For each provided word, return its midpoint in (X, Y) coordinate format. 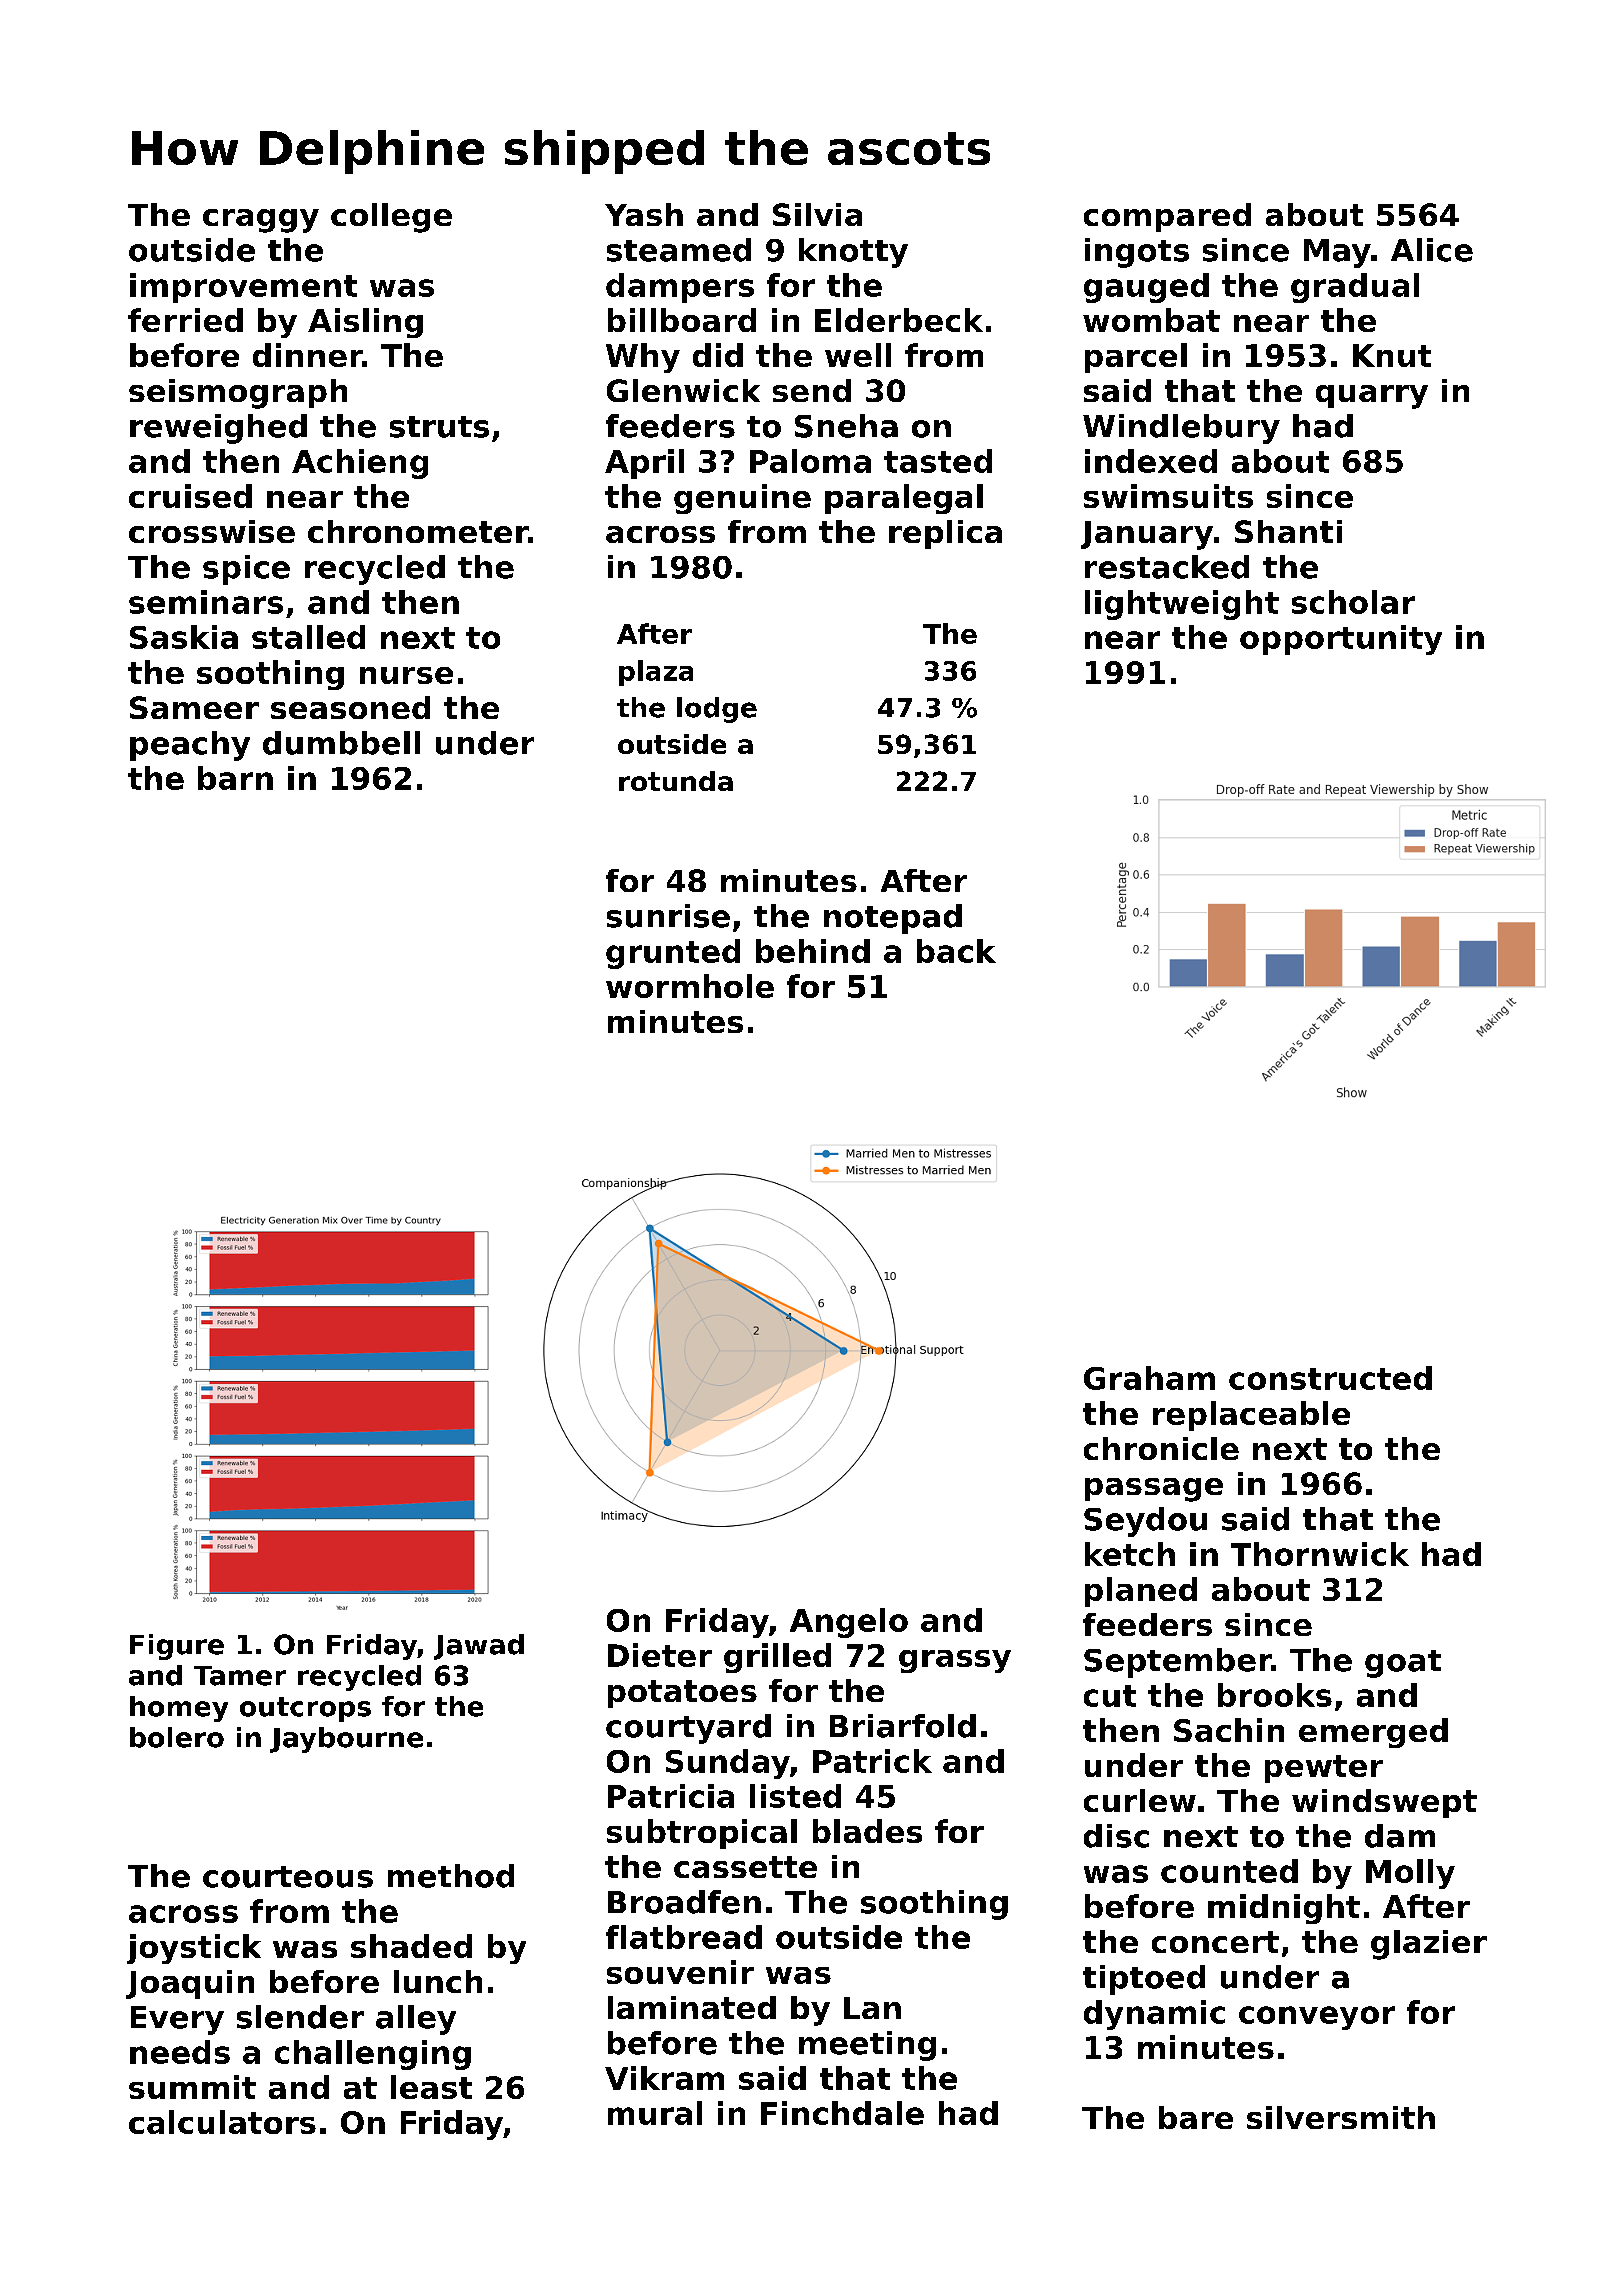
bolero (177, 1737)
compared (1167, 217)
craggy (261, 221)
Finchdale (842, 2113)
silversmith (1341, 2117)
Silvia (817, 214)
